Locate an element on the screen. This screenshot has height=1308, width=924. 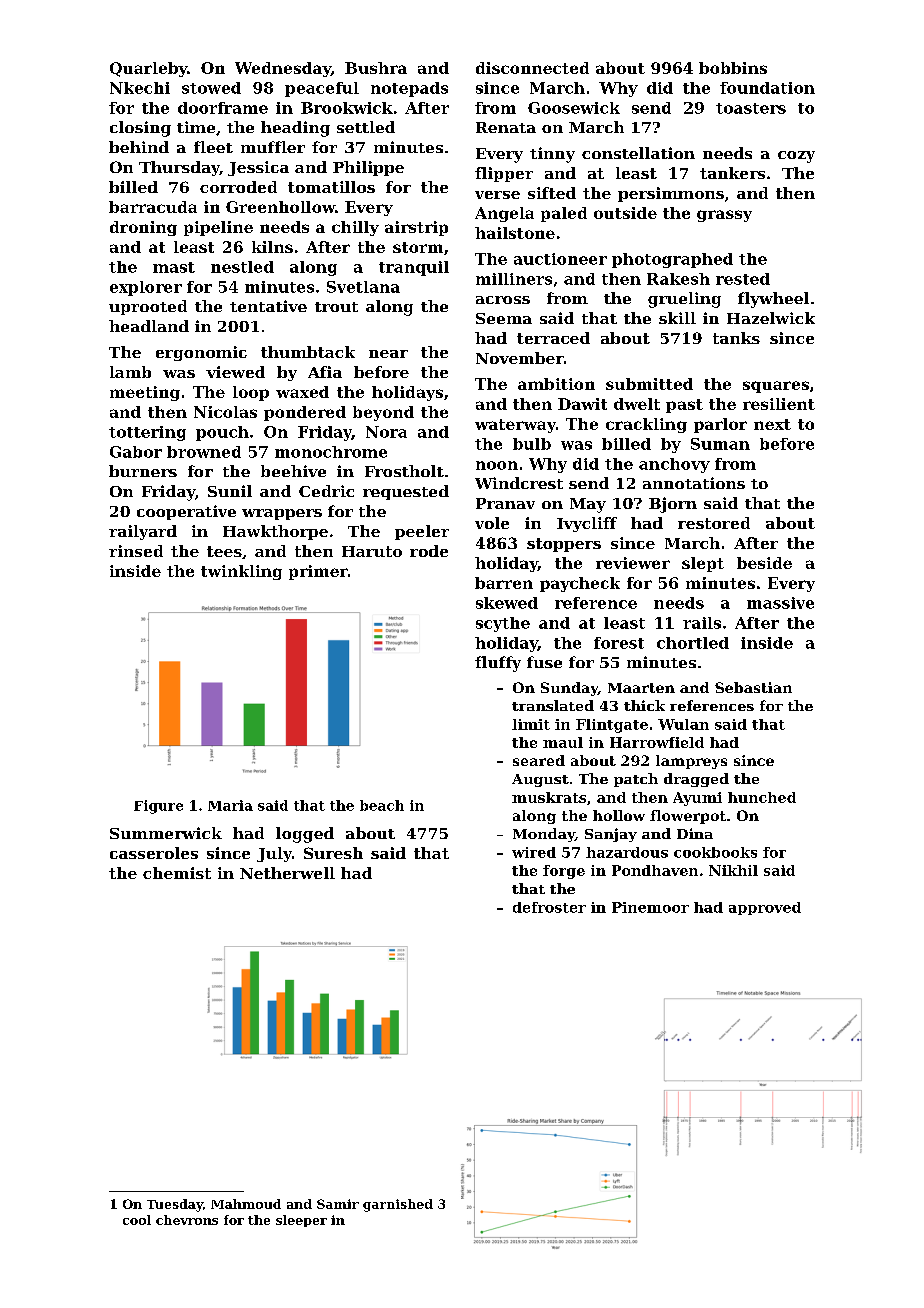
Haruto is located at coordinates (372, 551).
